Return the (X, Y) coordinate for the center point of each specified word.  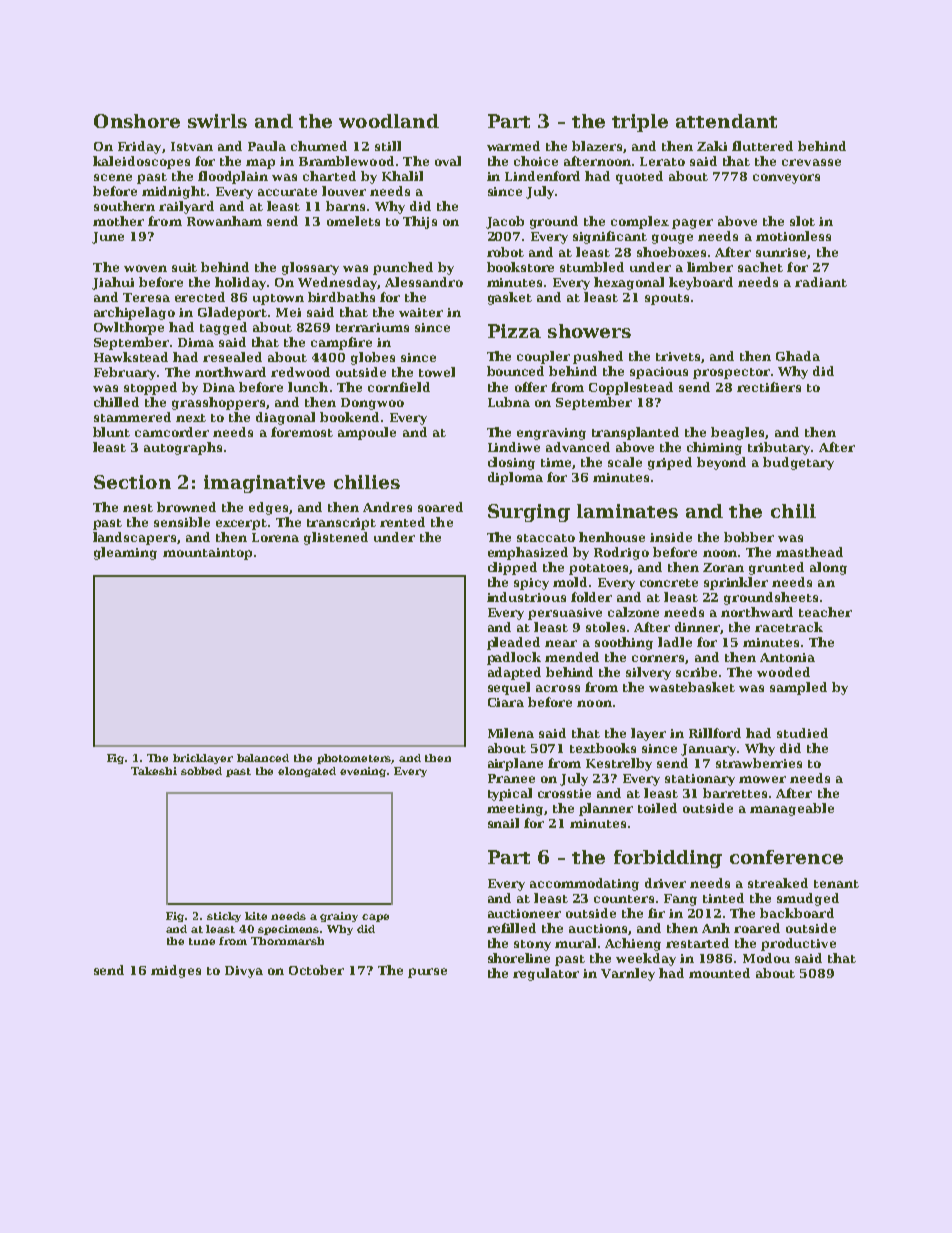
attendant (726, 121)
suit (184, 267)
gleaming (125, 553)
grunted (776, 568)
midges (176, 971)
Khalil (402, 176)
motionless (793, 236)
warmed (513, 146)
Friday (139, 147)
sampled (798, 688)
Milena (511, 733)
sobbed (201, 771)
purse (427, 973)
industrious (526, 597)
